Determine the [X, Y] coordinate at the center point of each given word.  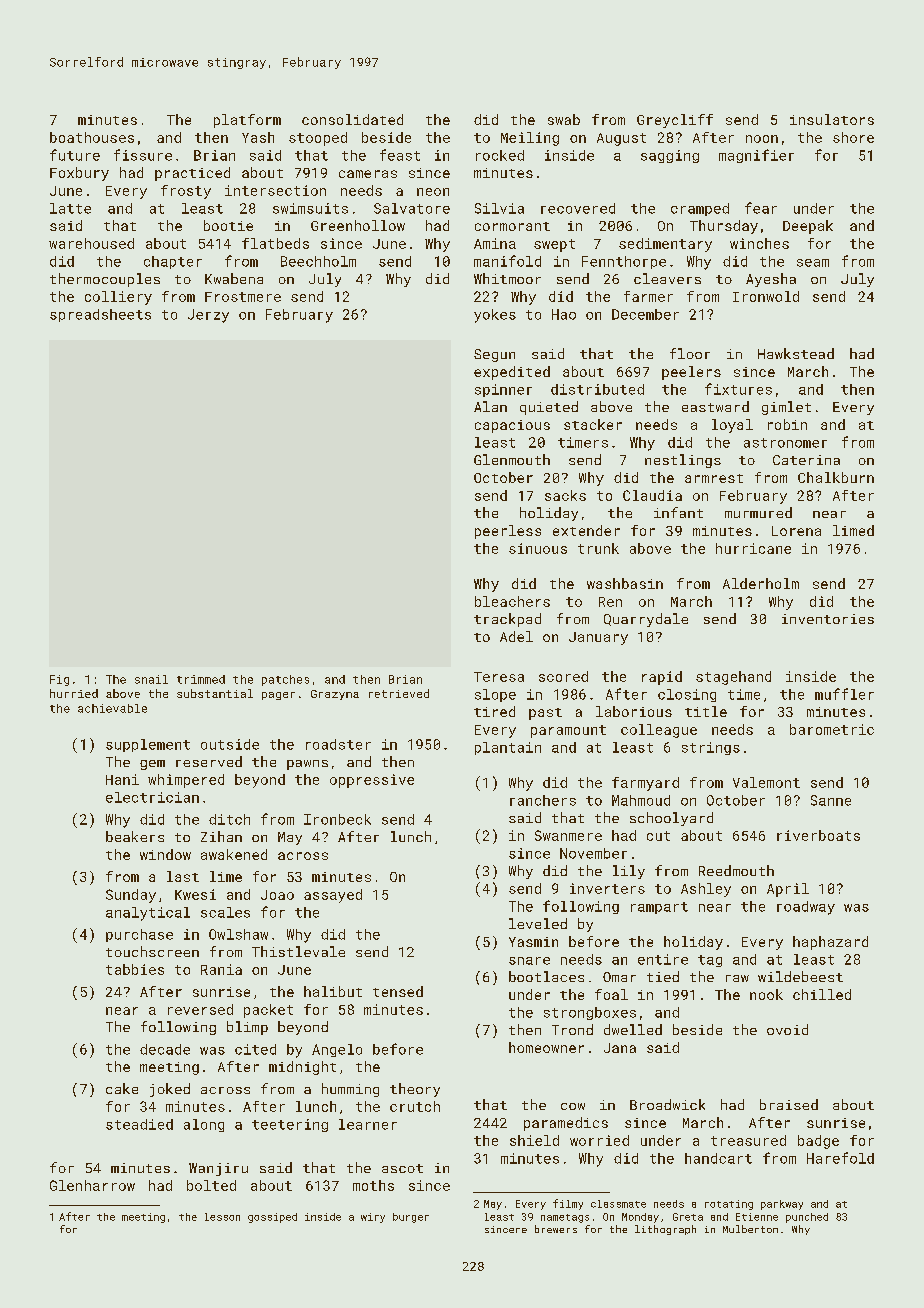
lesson [222, 1217]
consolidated [352, 119]
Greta [688, 1217]
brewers [556, 1229]
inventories [828, 619]
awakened [234, 854]
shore [853, 137]
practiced [192, 174]
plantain [508, 748]
